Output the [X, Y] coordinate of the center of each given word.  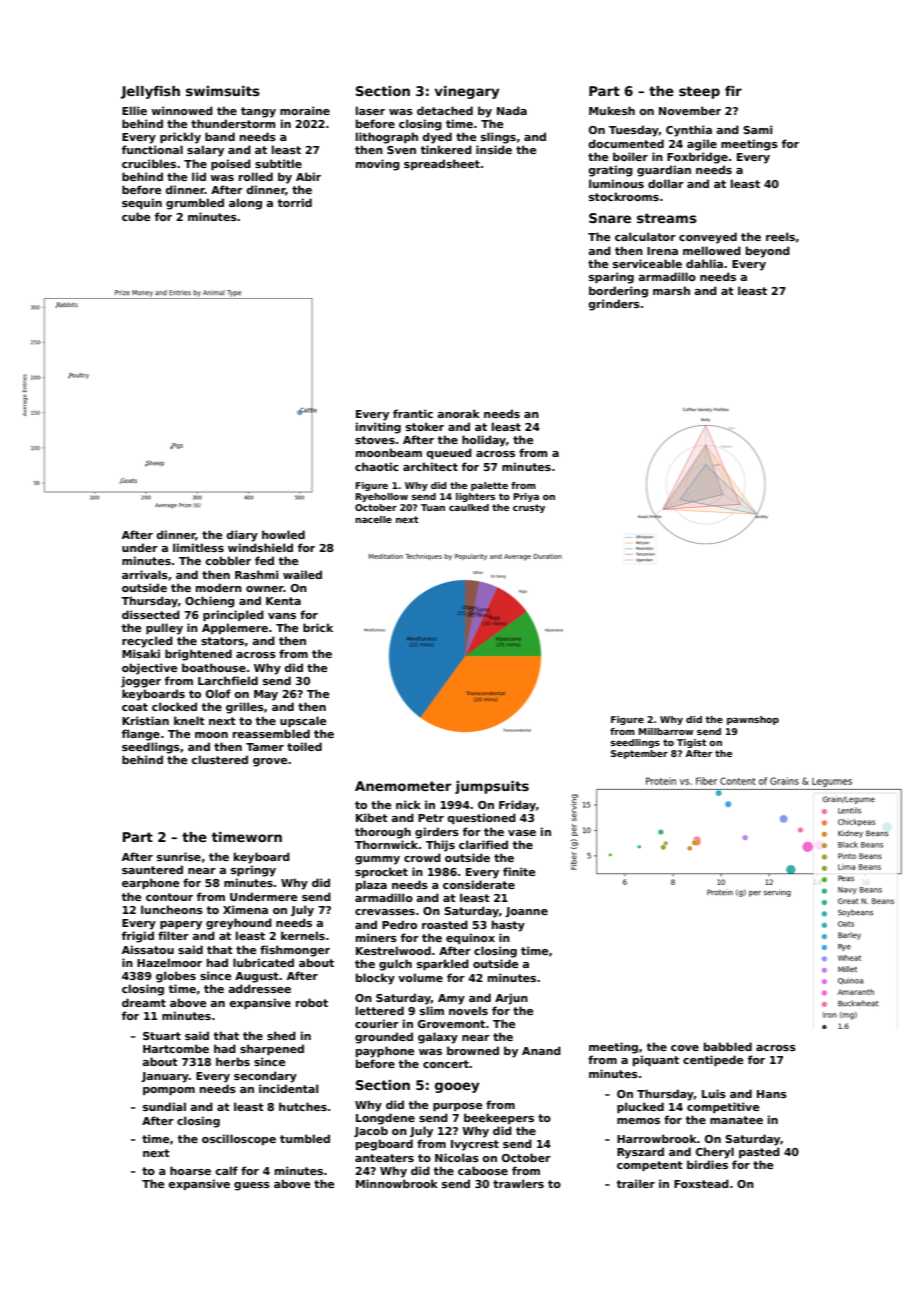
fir [733, 91]
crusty [529, 508]
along [245, 204]
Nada [512, 110]
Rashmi [256, 574]
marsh [671, 290]
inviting [378, 428]
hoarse [190, 1170]
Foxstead [701, 1183]
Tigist [692, 743]
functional [152, 149]
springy [253, 871]
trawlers [518, 1183]
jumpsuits [492, 787]
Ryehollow [381, 497]
